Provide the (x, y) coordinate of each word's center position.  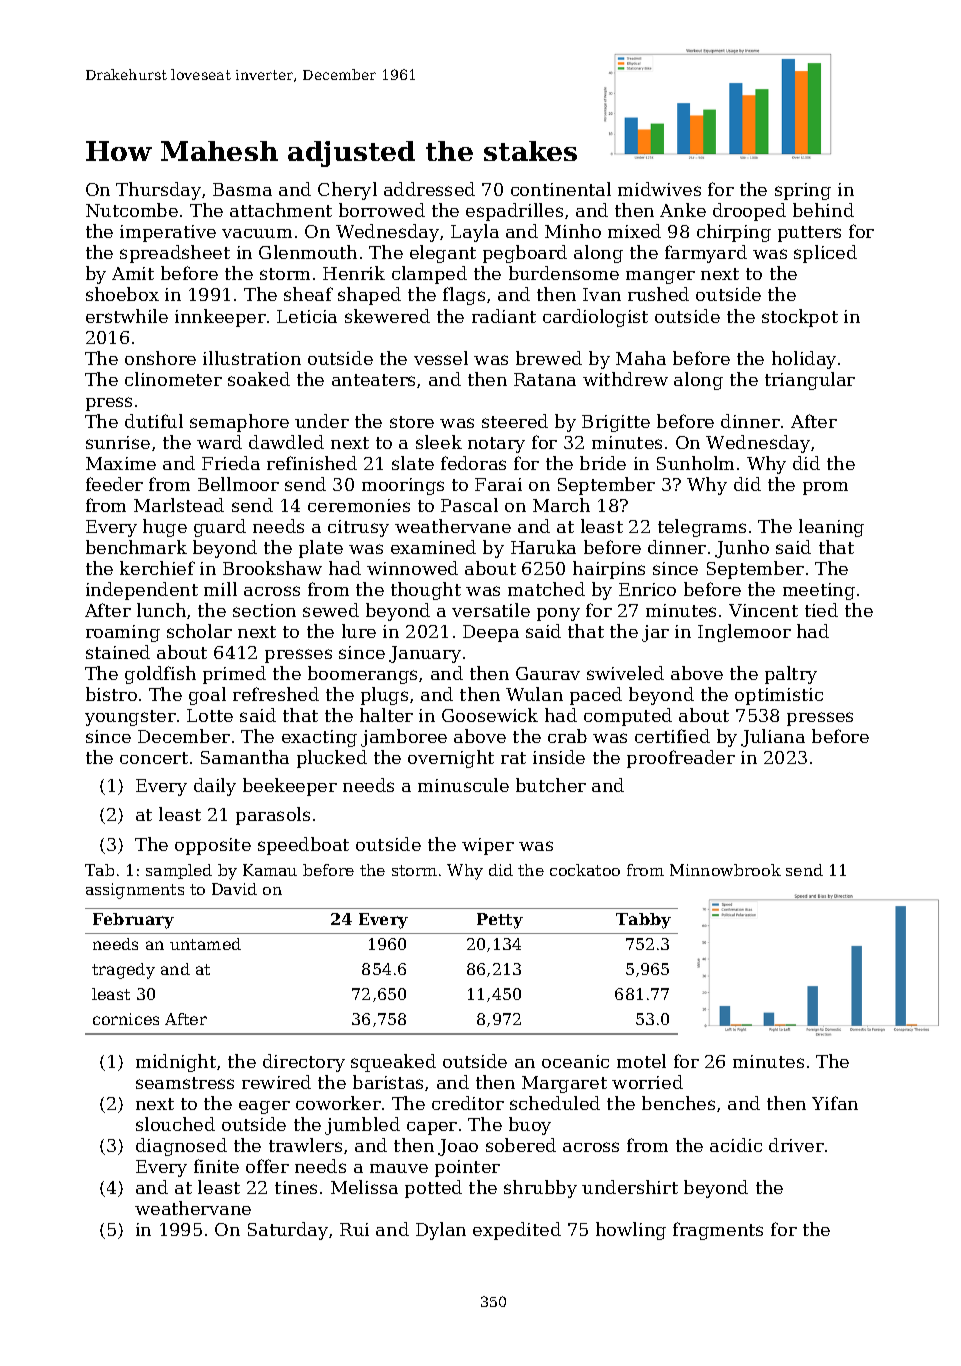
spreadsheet (175, 254)
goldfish (160, 675)
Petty (500, 921)
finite (216, 1166)
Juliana (773, 738)
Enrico (647, 589)
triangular (810, 381)
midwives (659, 189)
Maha (641, 358)
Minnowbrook (725, 870)
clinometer (173, 379)
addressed (429, 189)
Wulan (534, 694)
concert (154, 758)
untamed (205, 944)
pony (558, 614)
